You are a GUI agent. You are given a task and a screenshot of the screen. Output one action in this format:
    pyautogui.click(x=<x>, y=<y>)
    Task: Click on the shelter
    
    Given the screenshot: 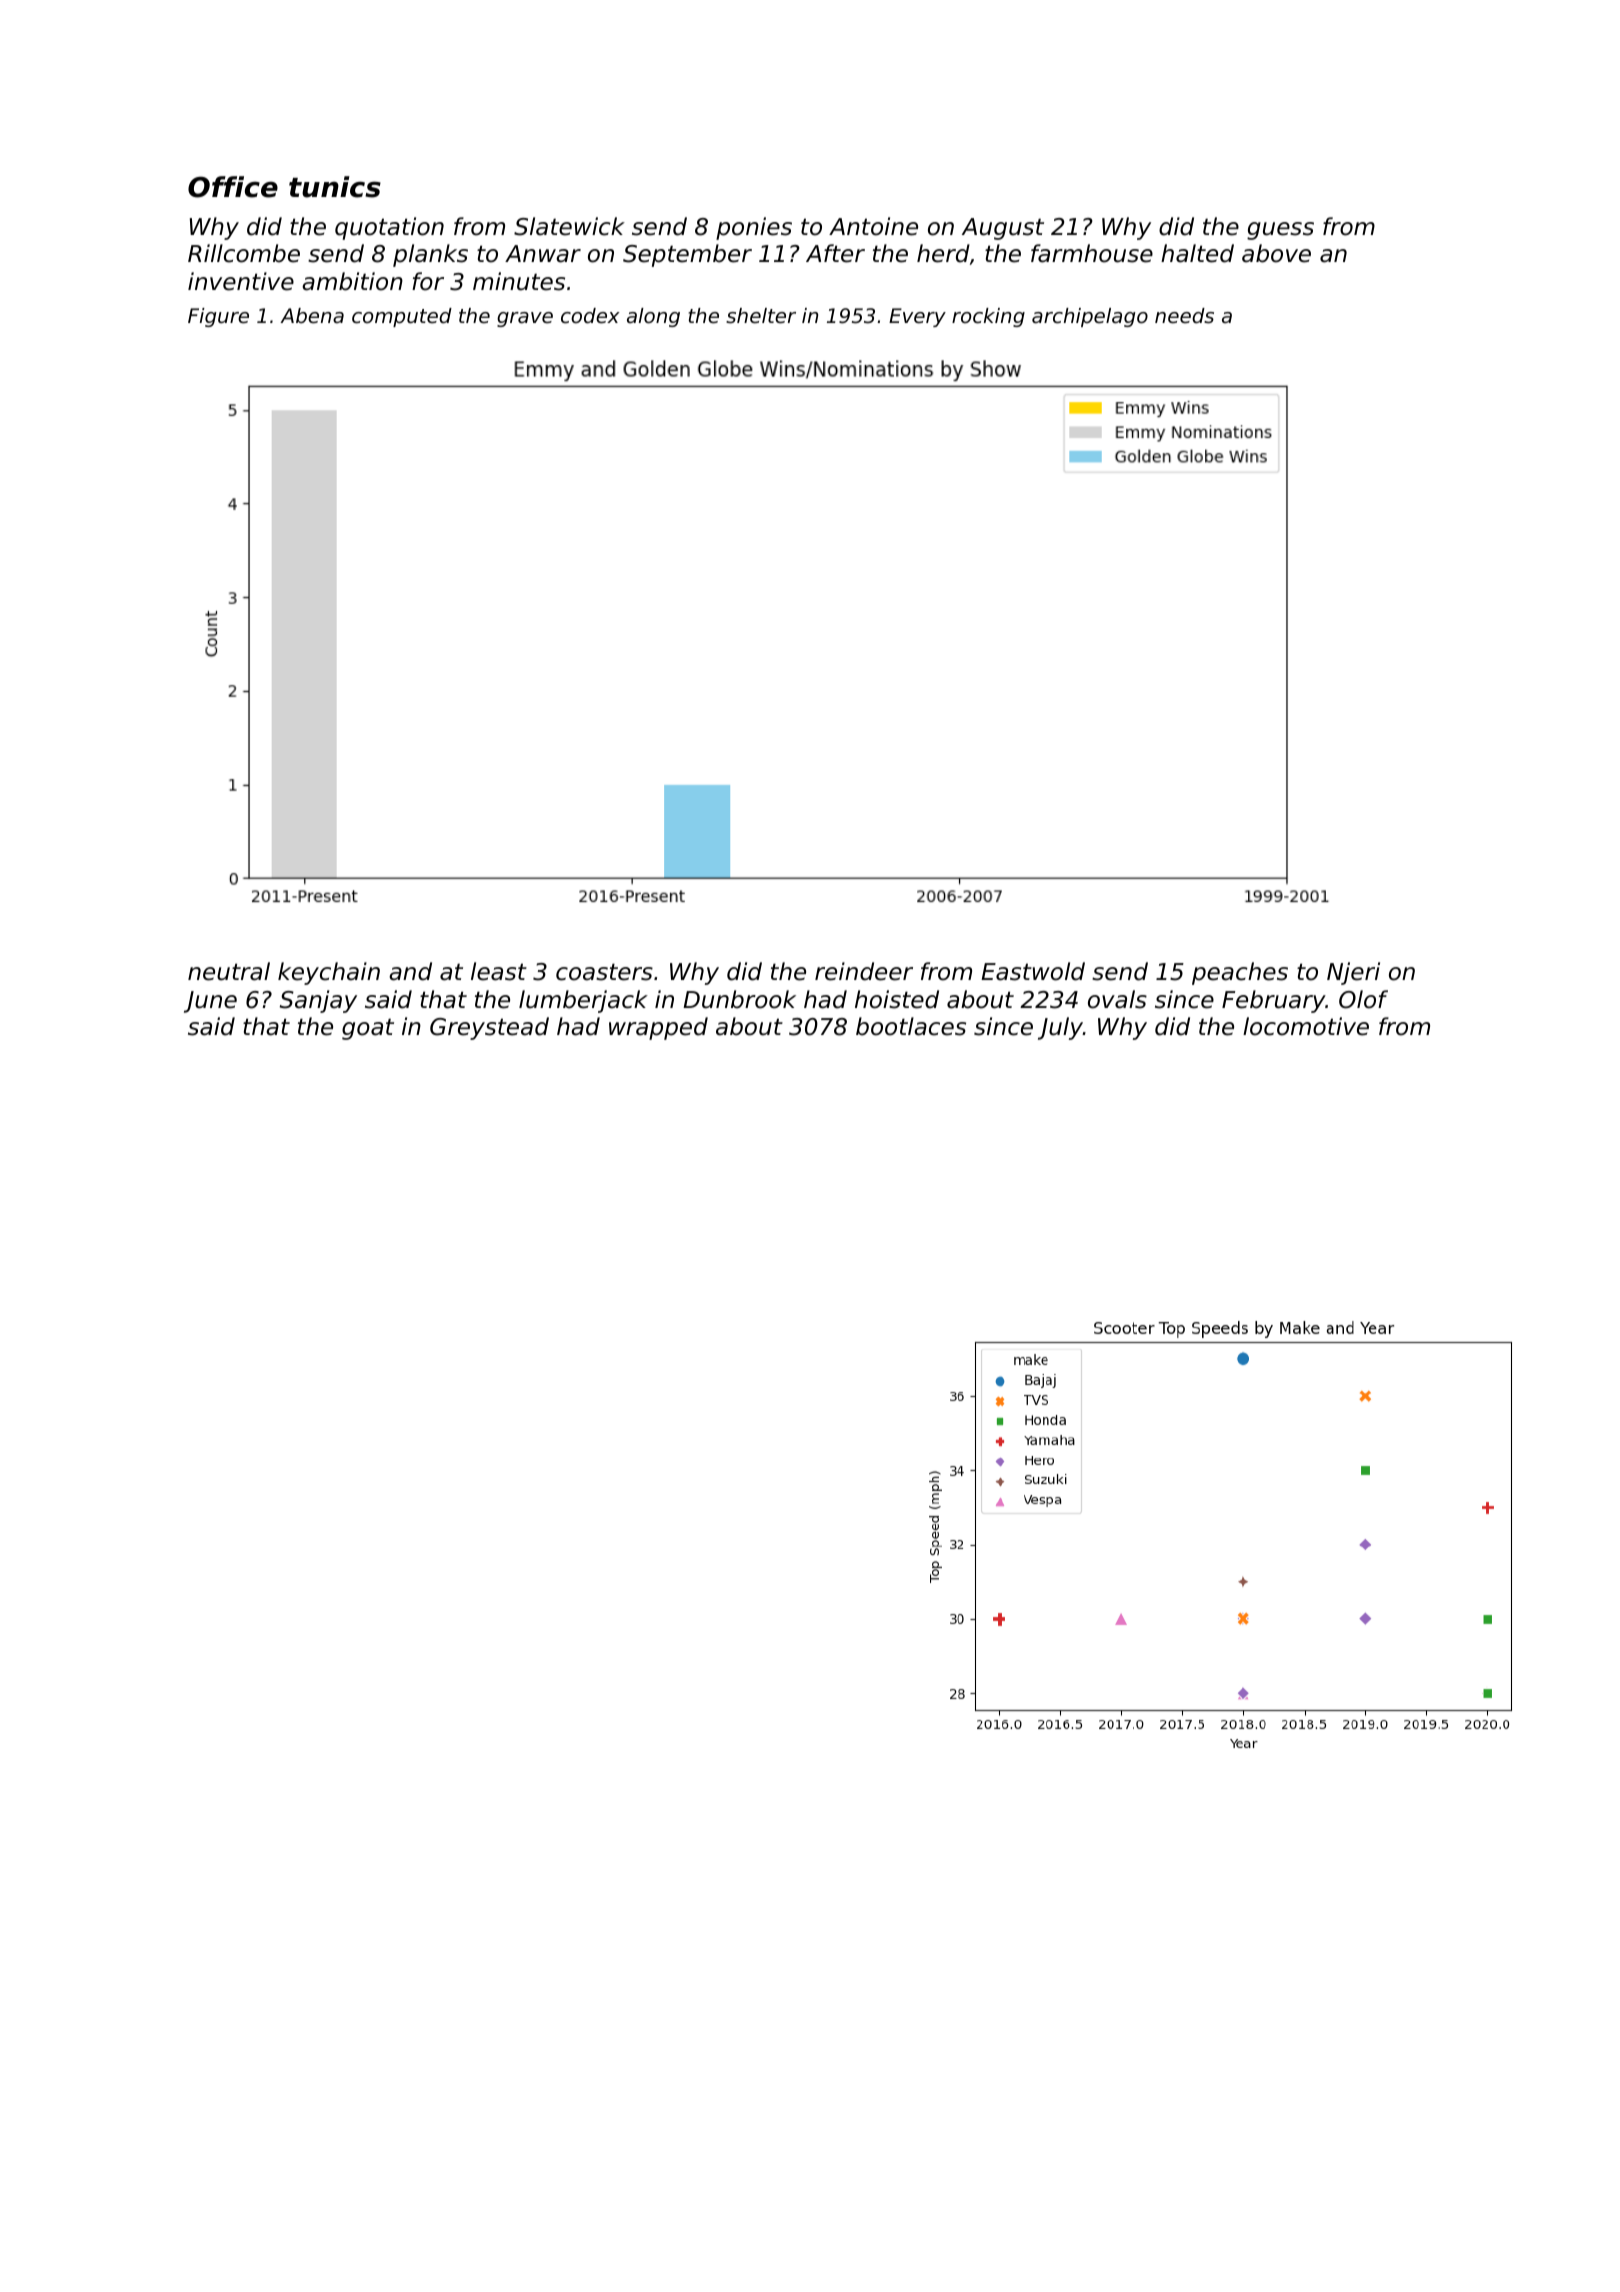 What is the action you would take?
    pyautogui.click(x=761, y=316)
